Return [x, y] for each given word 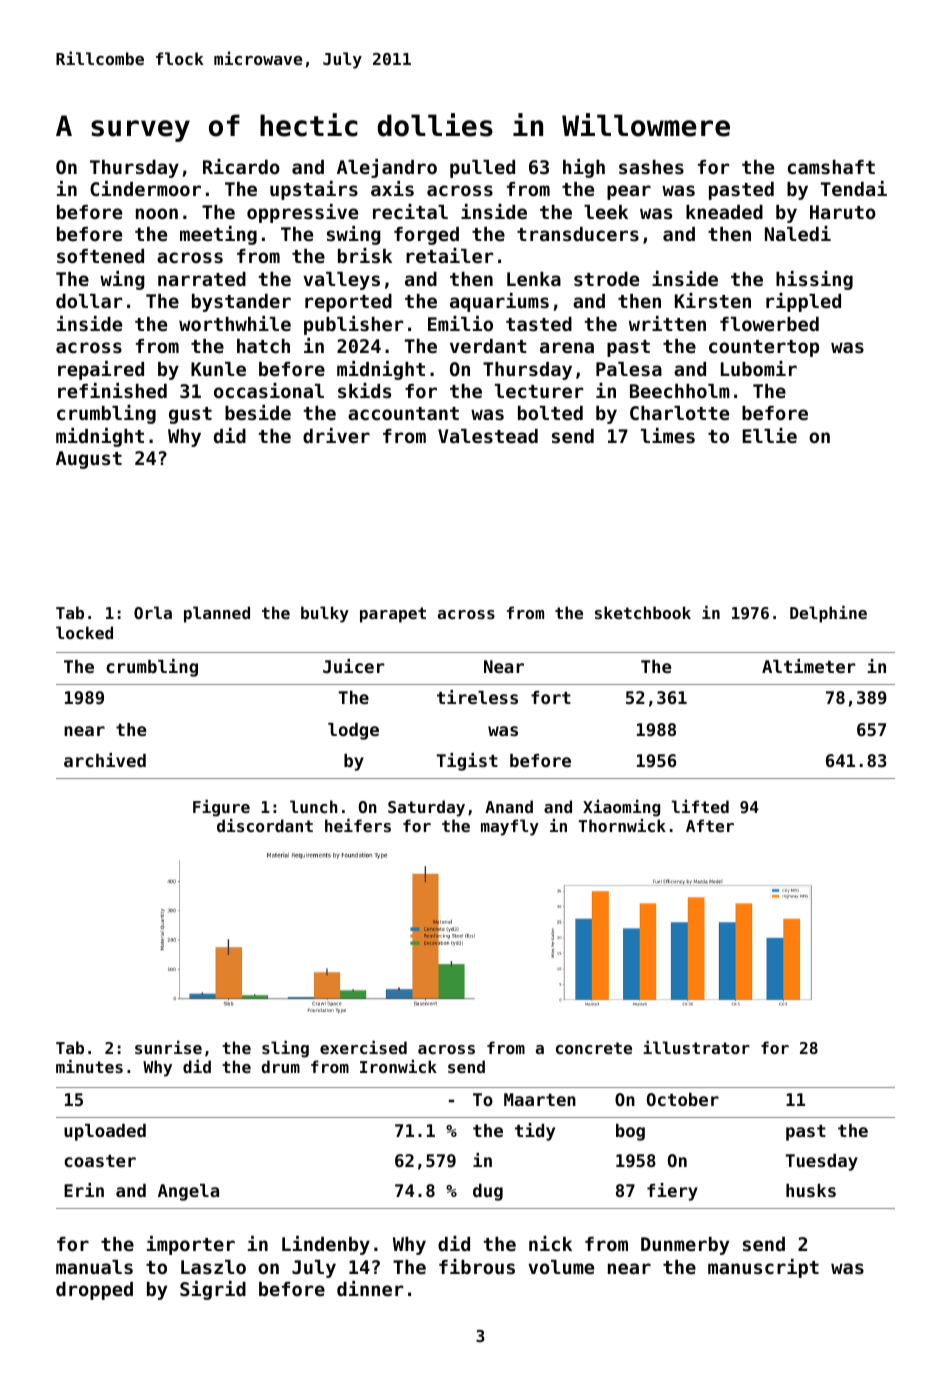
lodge [353, 731]
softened [100, 256]
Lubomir [759, 368]
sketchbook [643, 612]
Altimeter [809, 666]
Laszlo [213, 1267]
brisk [365, 255]
